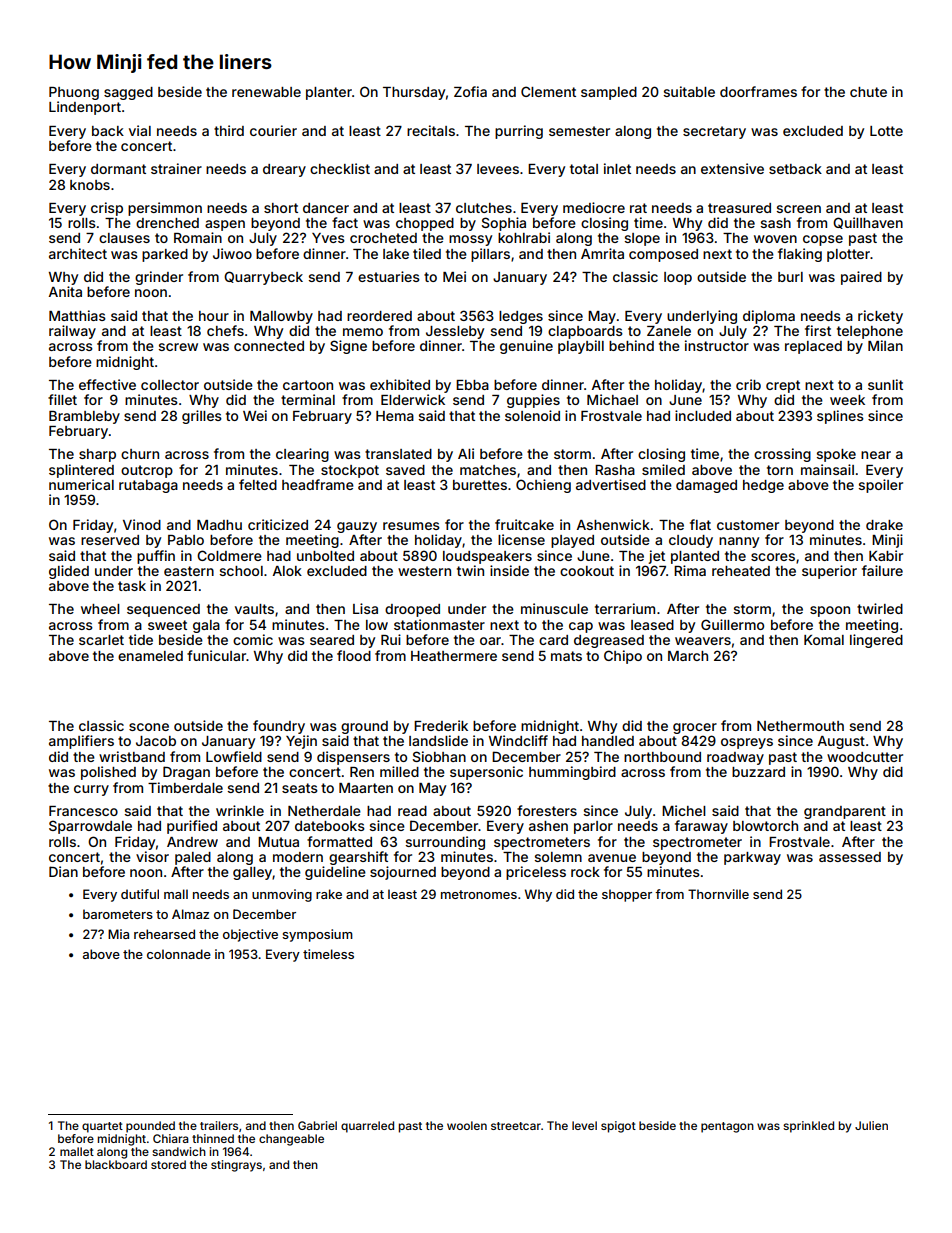 The height and width of the screenshot is (1233, 952). What do you see at coordinates (414, 93) in the screenshot?
I see `Thursday` at bounding box center [414, 93].
